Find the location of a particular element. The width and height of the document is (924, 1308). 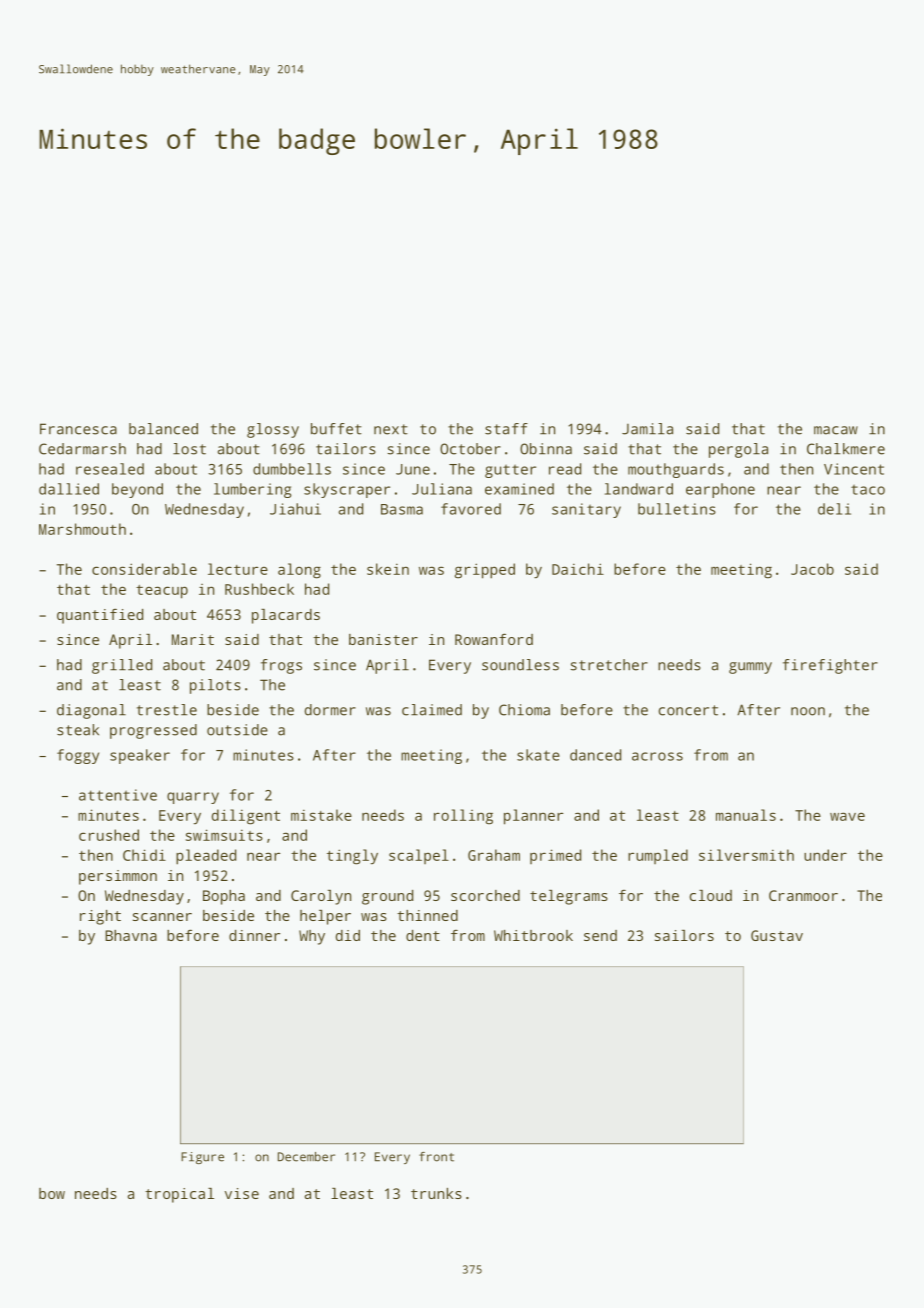

Daichi is located at coordinates (578, 569).
